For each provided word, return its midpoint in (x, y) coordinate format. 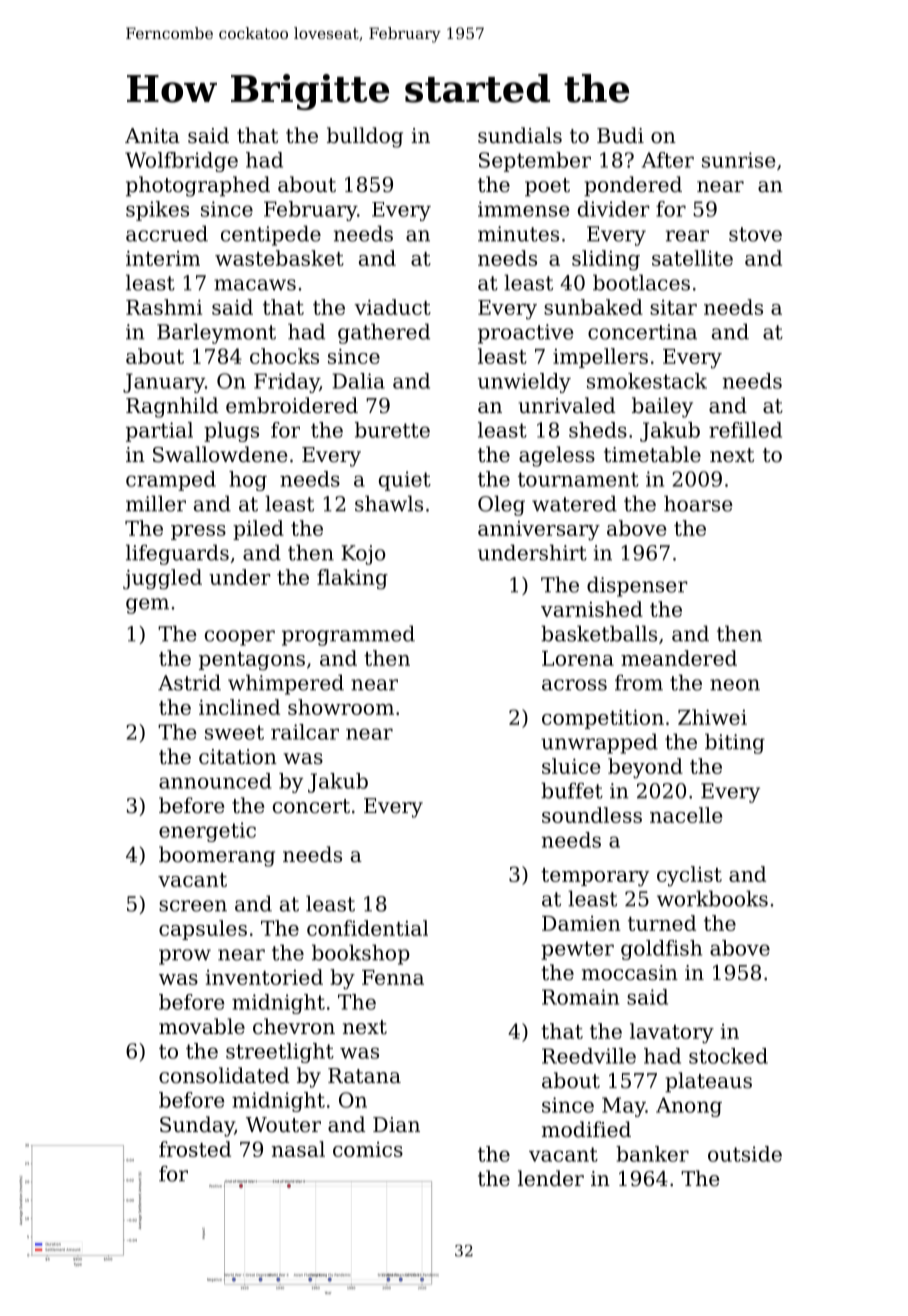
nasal (298, 1149)
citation (238, 757)
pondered (633, 186)
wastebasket (279, 258)
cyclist (689, 876)
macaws (255, 285)
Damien (581, 923)
